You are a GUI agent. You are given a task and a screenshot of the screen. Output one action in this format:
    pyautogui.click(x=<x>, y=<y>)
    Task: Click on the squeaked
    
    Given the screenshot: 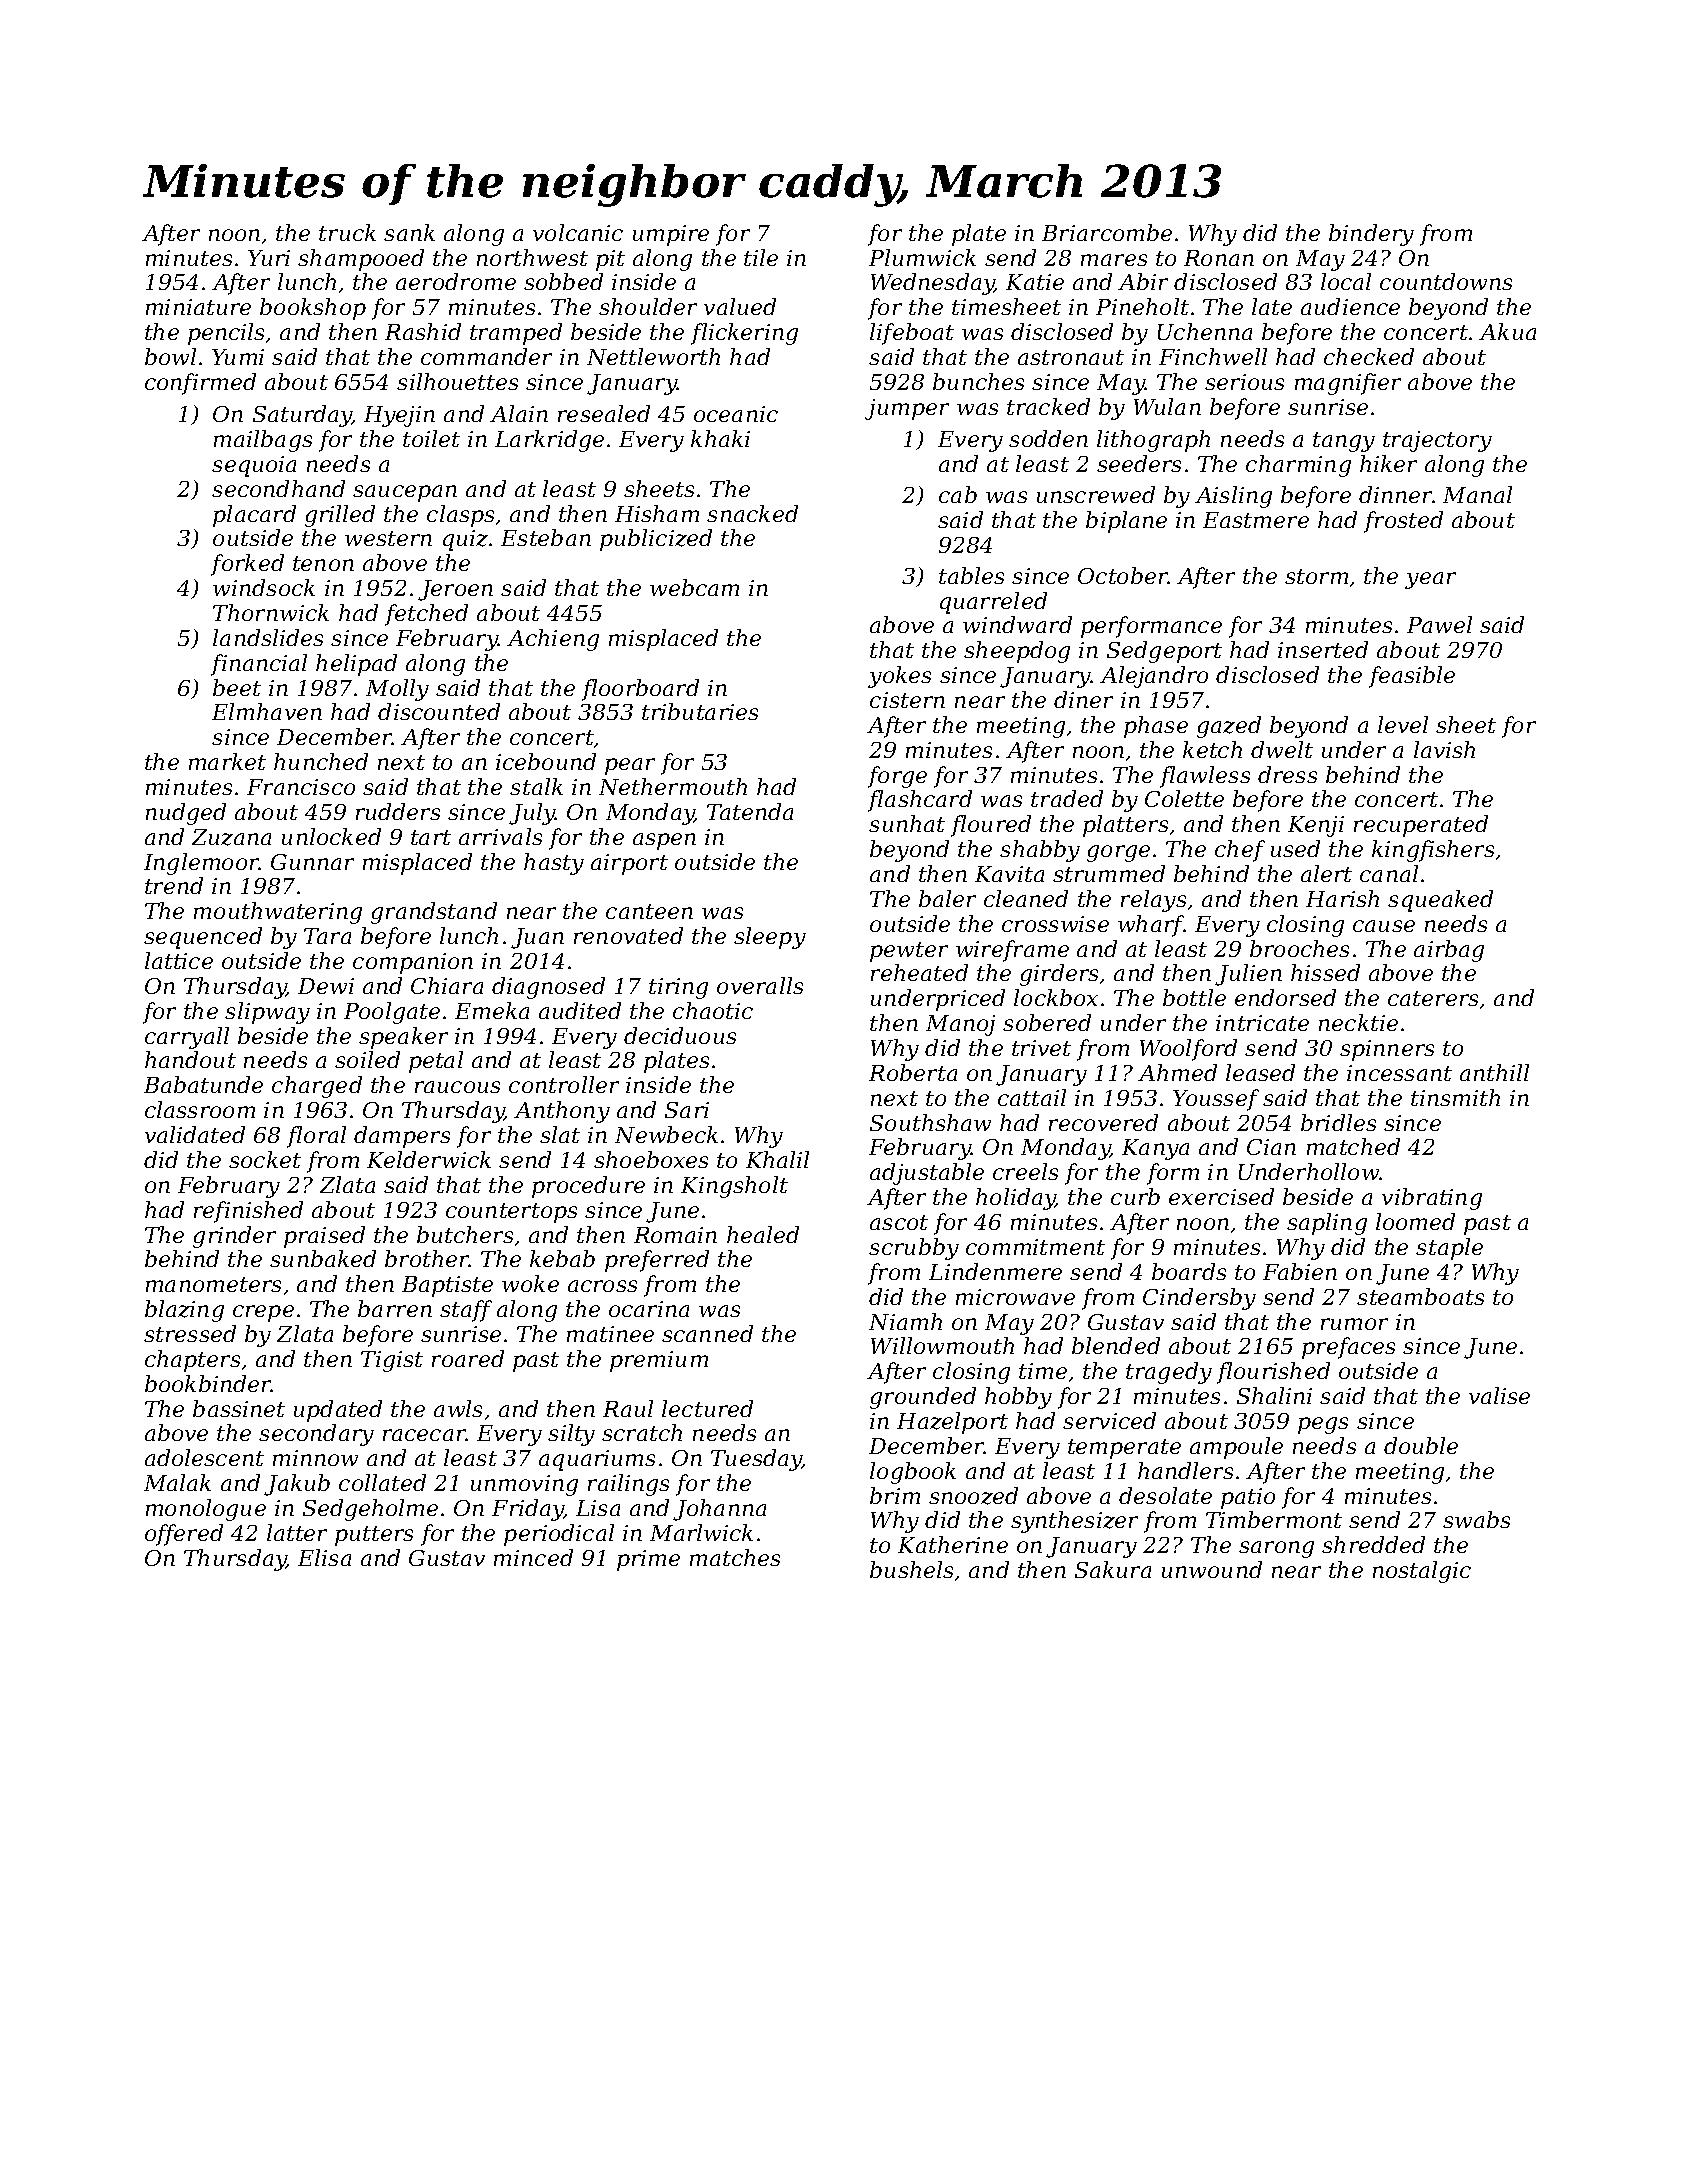 What is the action you would take?
    pyautogui.click(x=1440, y=901)
